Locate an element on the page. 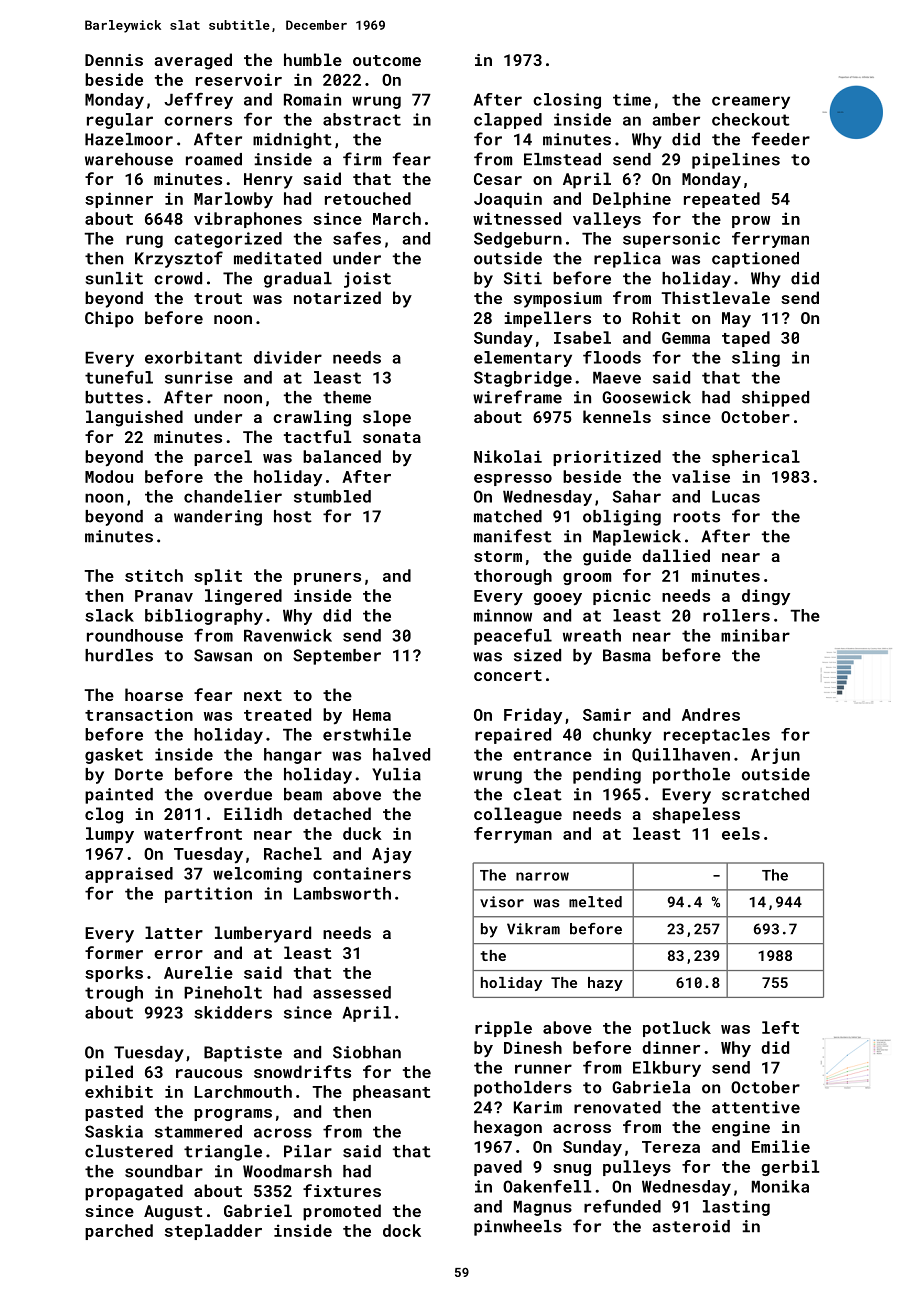 This image has width=908, height=1316. firm is located at coordinates (362, 158).
